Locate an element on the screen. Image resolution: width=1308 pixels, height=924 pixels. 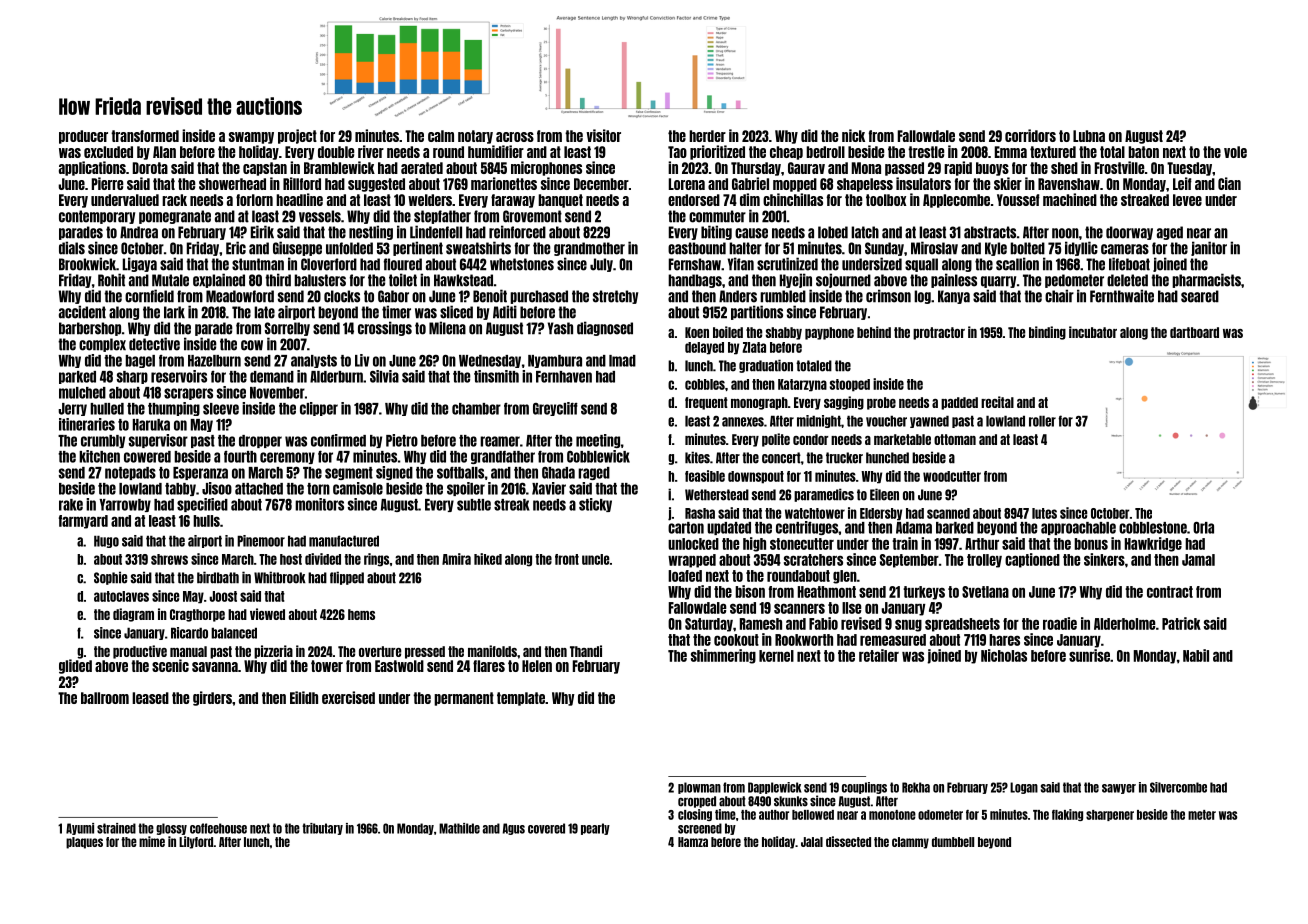
Sophie is located at coordinates (110, 578).
